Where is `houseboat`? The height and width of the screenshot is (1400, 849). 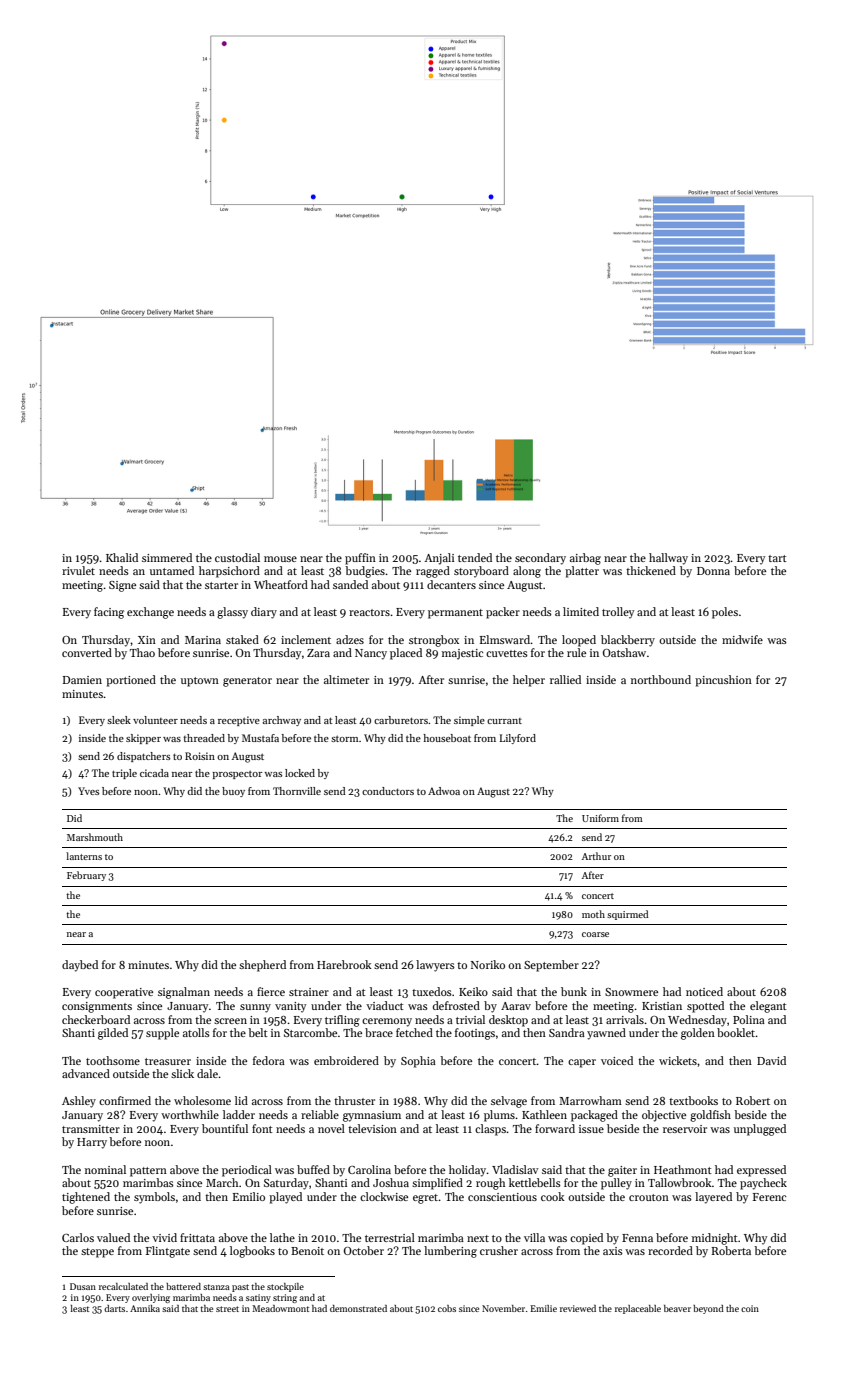
houseboat is located at coordinates (447, 738).
